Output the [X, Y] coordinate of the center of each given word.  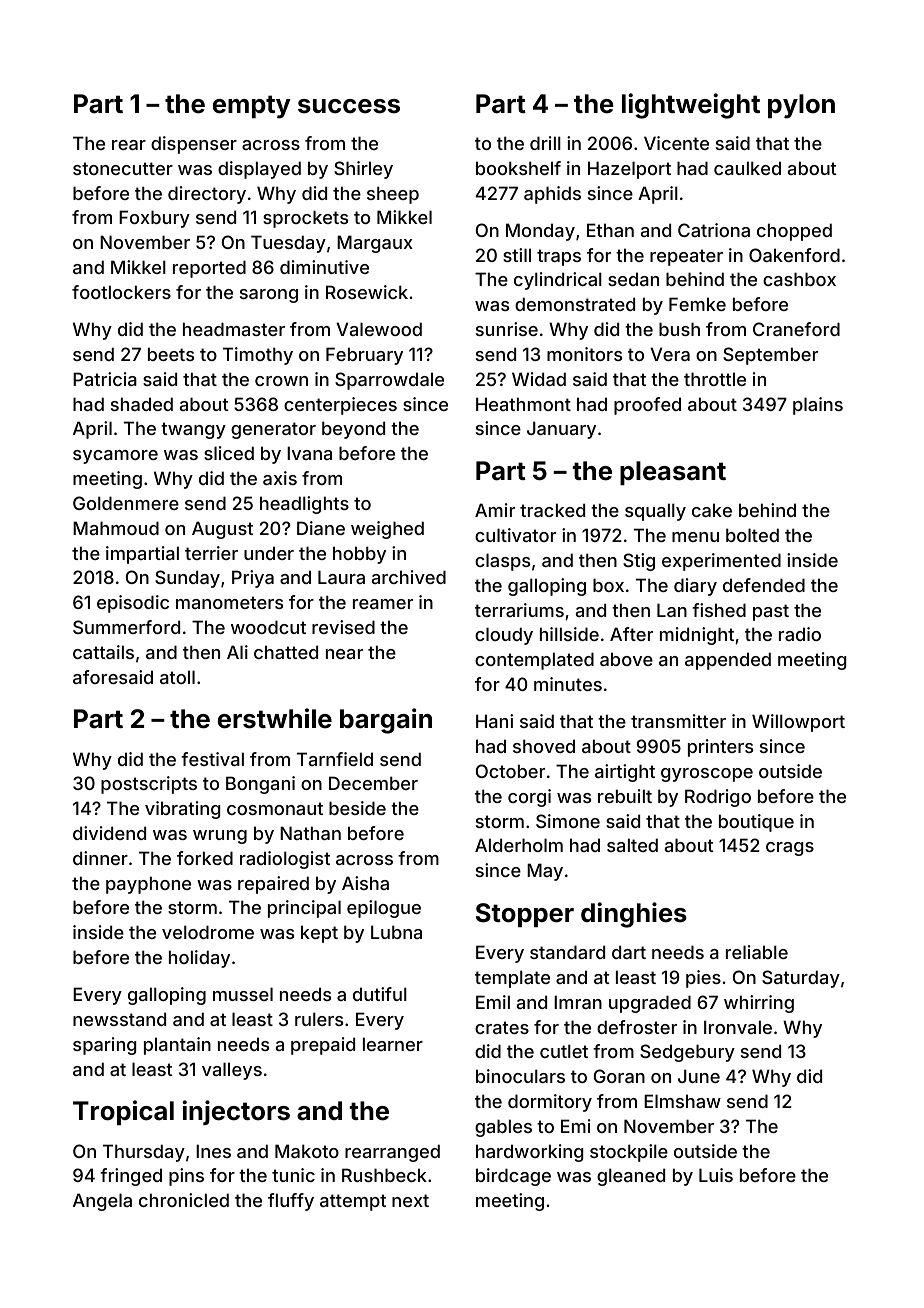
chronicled [184, 1200]
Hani [494, 721]
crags [790, 849]
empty [252, 107]
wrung [220, 837]
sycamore [115, 457]
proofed [647, 406]
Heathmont [523, 404]
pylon [801, 106]
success [349, 106]
